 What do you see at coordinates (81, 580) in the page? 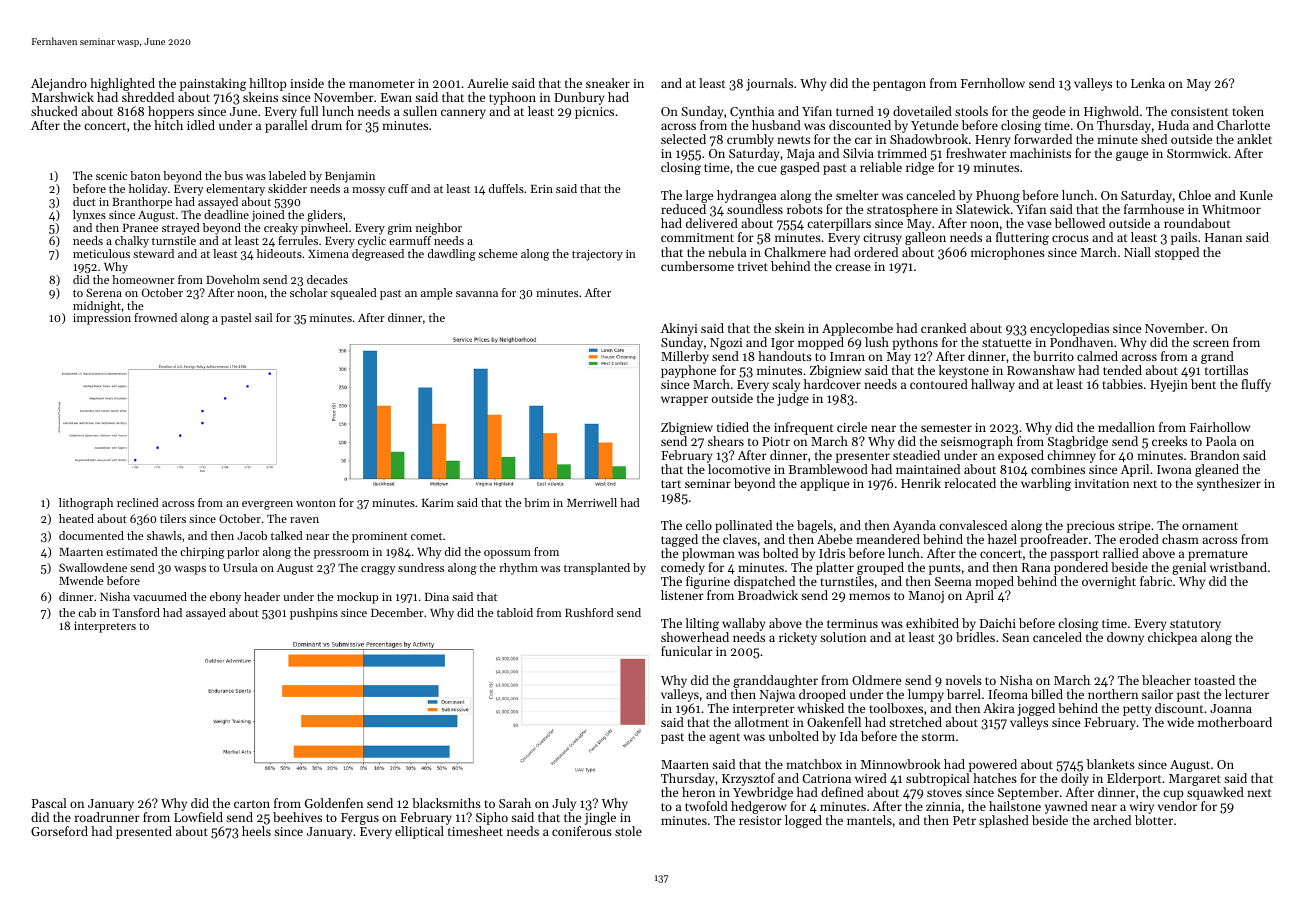
I see `Mwende` at bounding box center [81, 580].
